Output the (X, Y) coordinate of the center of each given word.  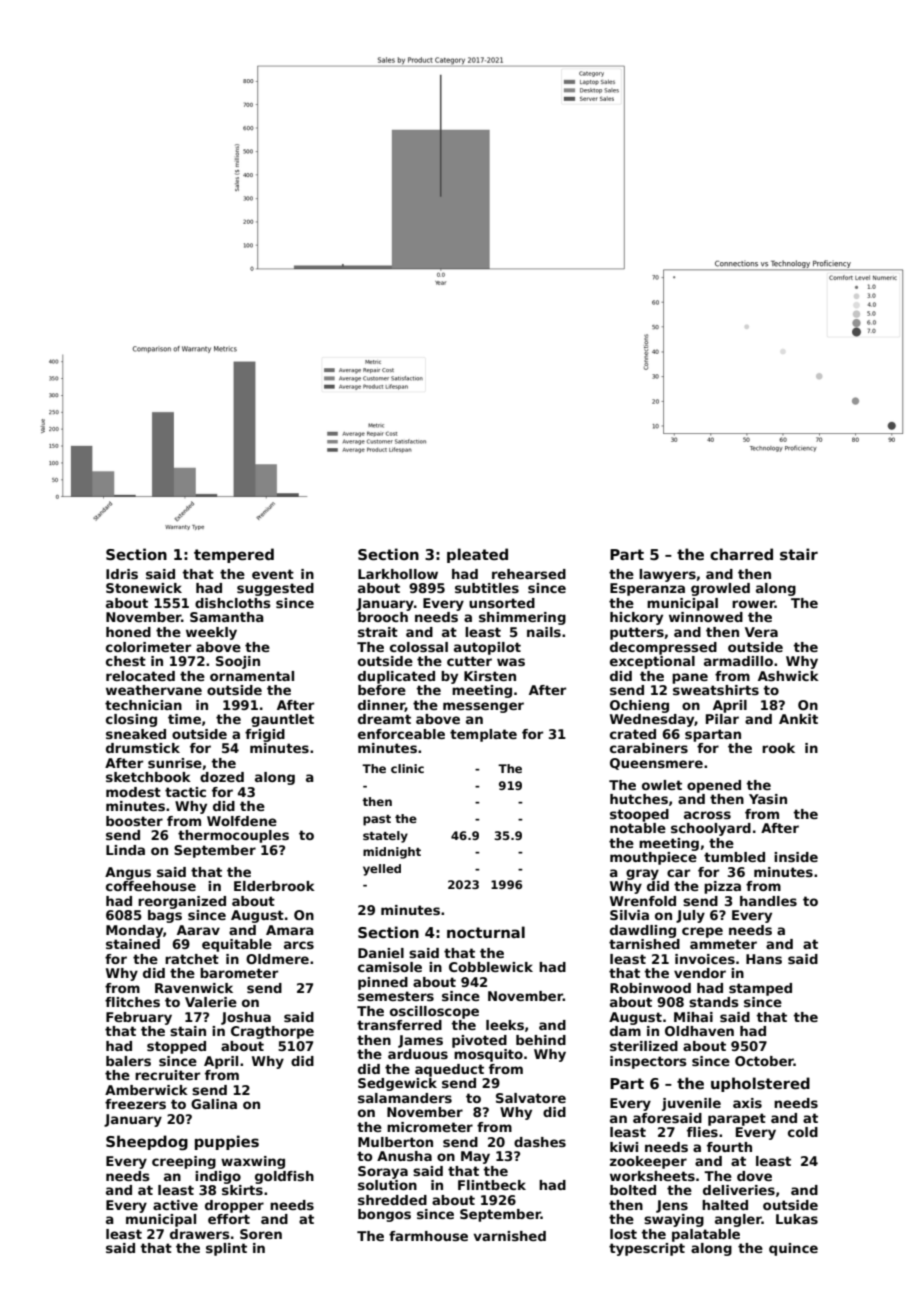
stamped (760, 989)
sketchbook (148, 777)
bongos (384, 1215)
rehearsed (529, 574)
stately (385, 837)
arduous (418, 1054)
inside (796, 857)
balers (128, 1061)
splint (226, 1249)
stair (799, 554)
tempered (234, 555)
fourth (729, 1147)
